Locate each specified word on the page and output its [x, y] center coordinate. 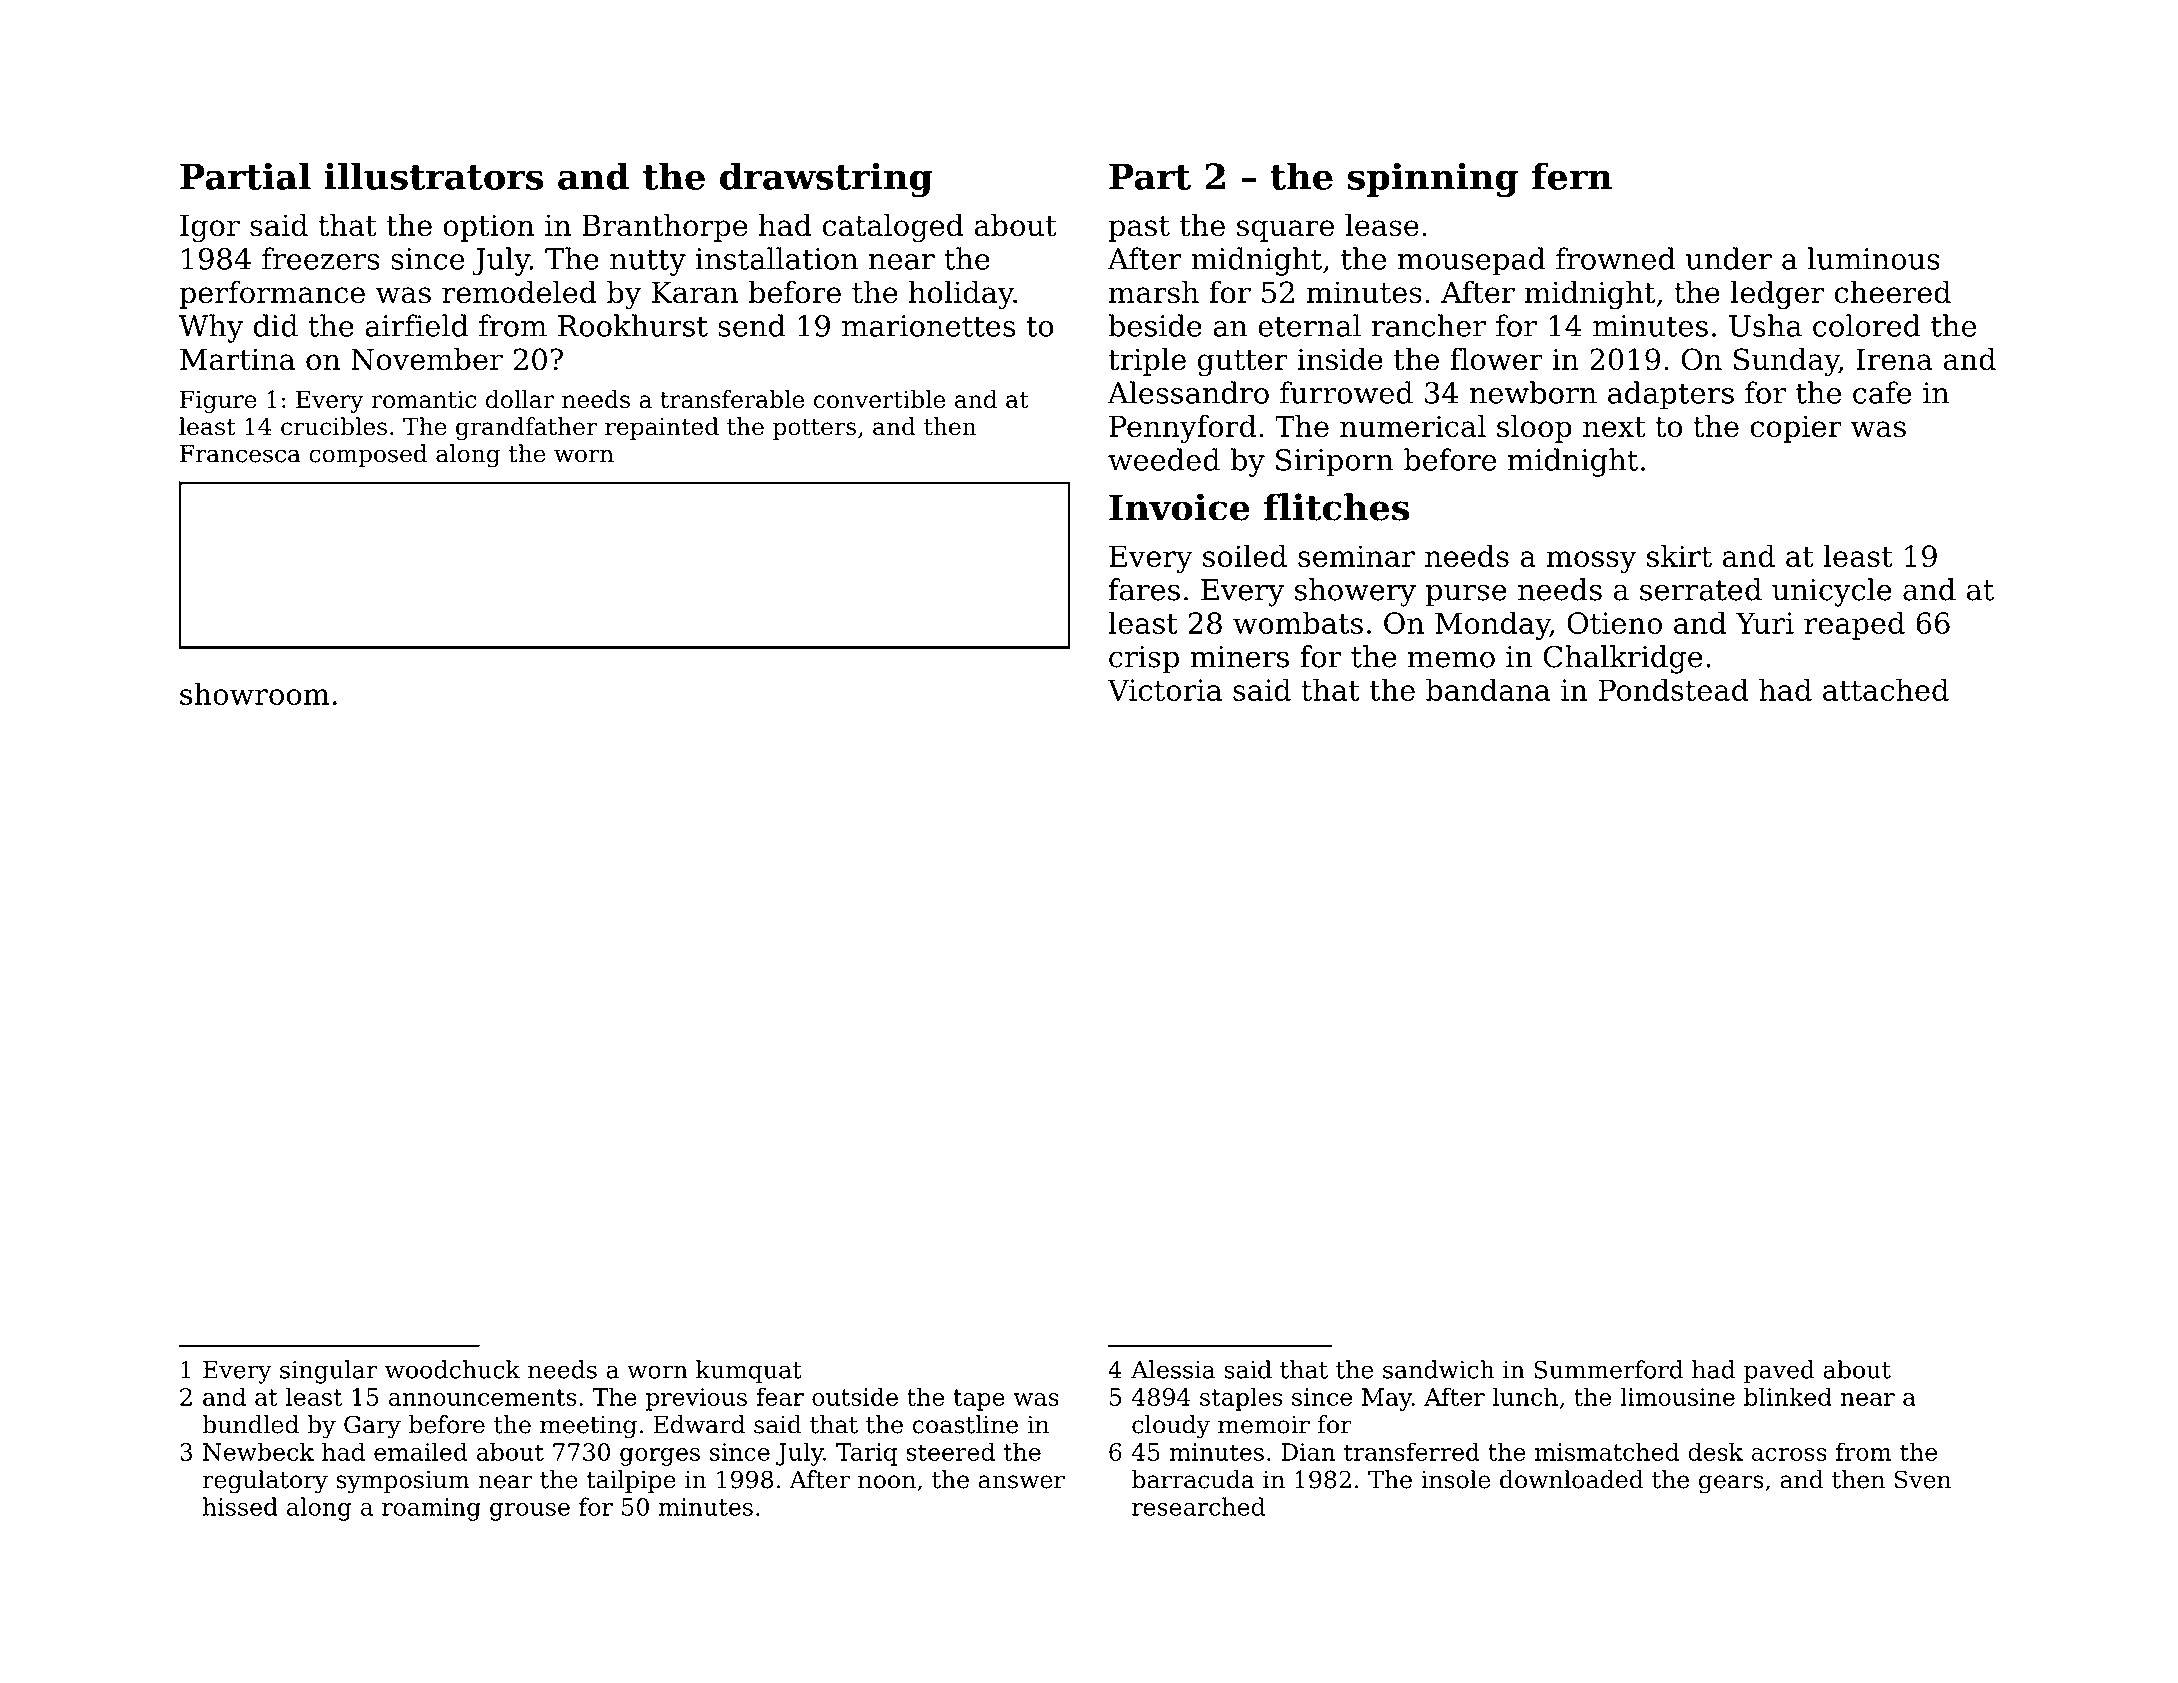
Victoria [1164, 690]
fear [780, 1396]
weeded [1164, 459]
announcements [483, 1397]
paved [1779, 1371]
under [1729, 258]
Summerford [1608, 1369]
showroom [255, 693]
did [276, 325]
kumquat [749, 1371]
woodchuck [452, 1369]
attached [1886, 689]
